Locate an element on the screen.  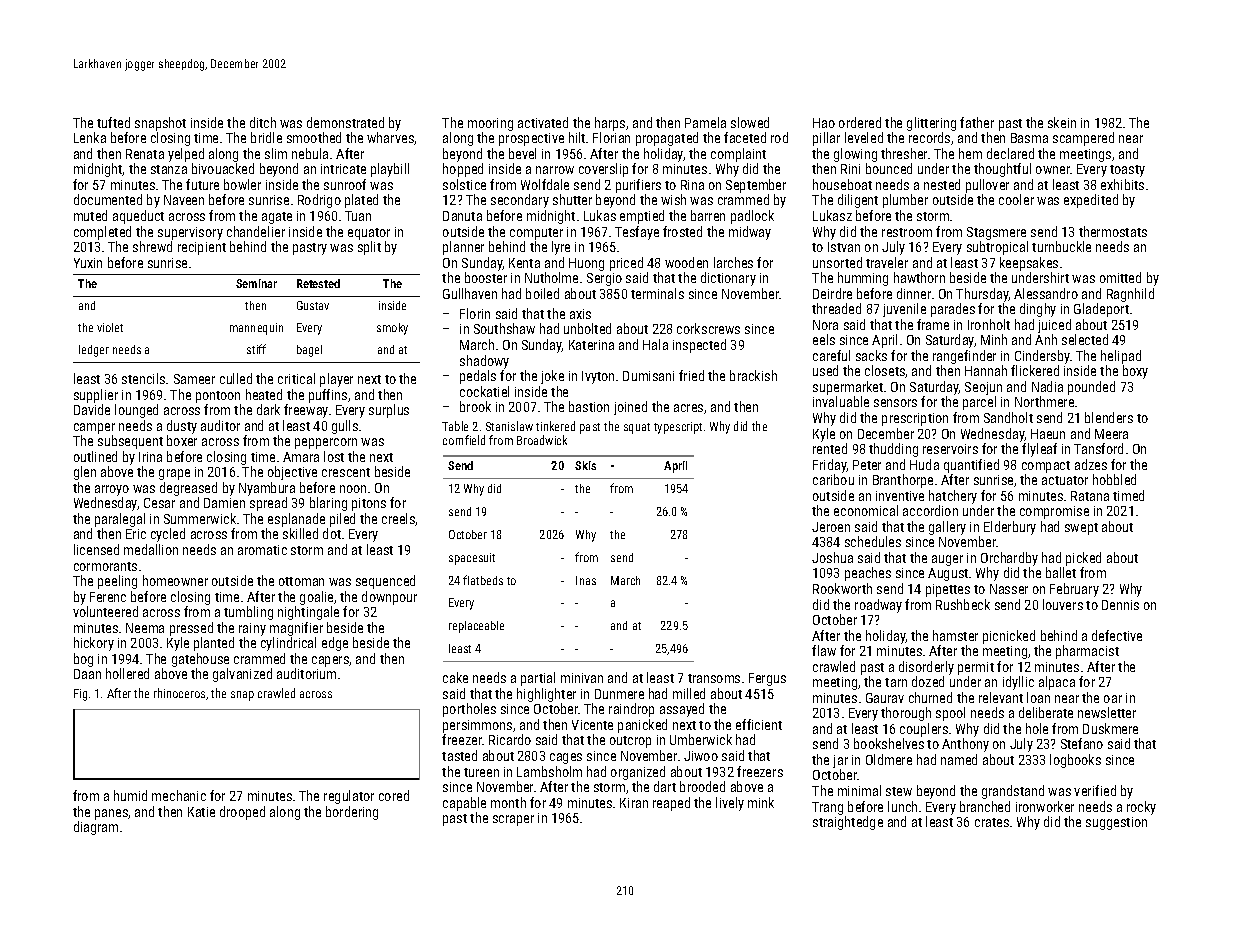
bevel is located at coordinates (522, 153).
